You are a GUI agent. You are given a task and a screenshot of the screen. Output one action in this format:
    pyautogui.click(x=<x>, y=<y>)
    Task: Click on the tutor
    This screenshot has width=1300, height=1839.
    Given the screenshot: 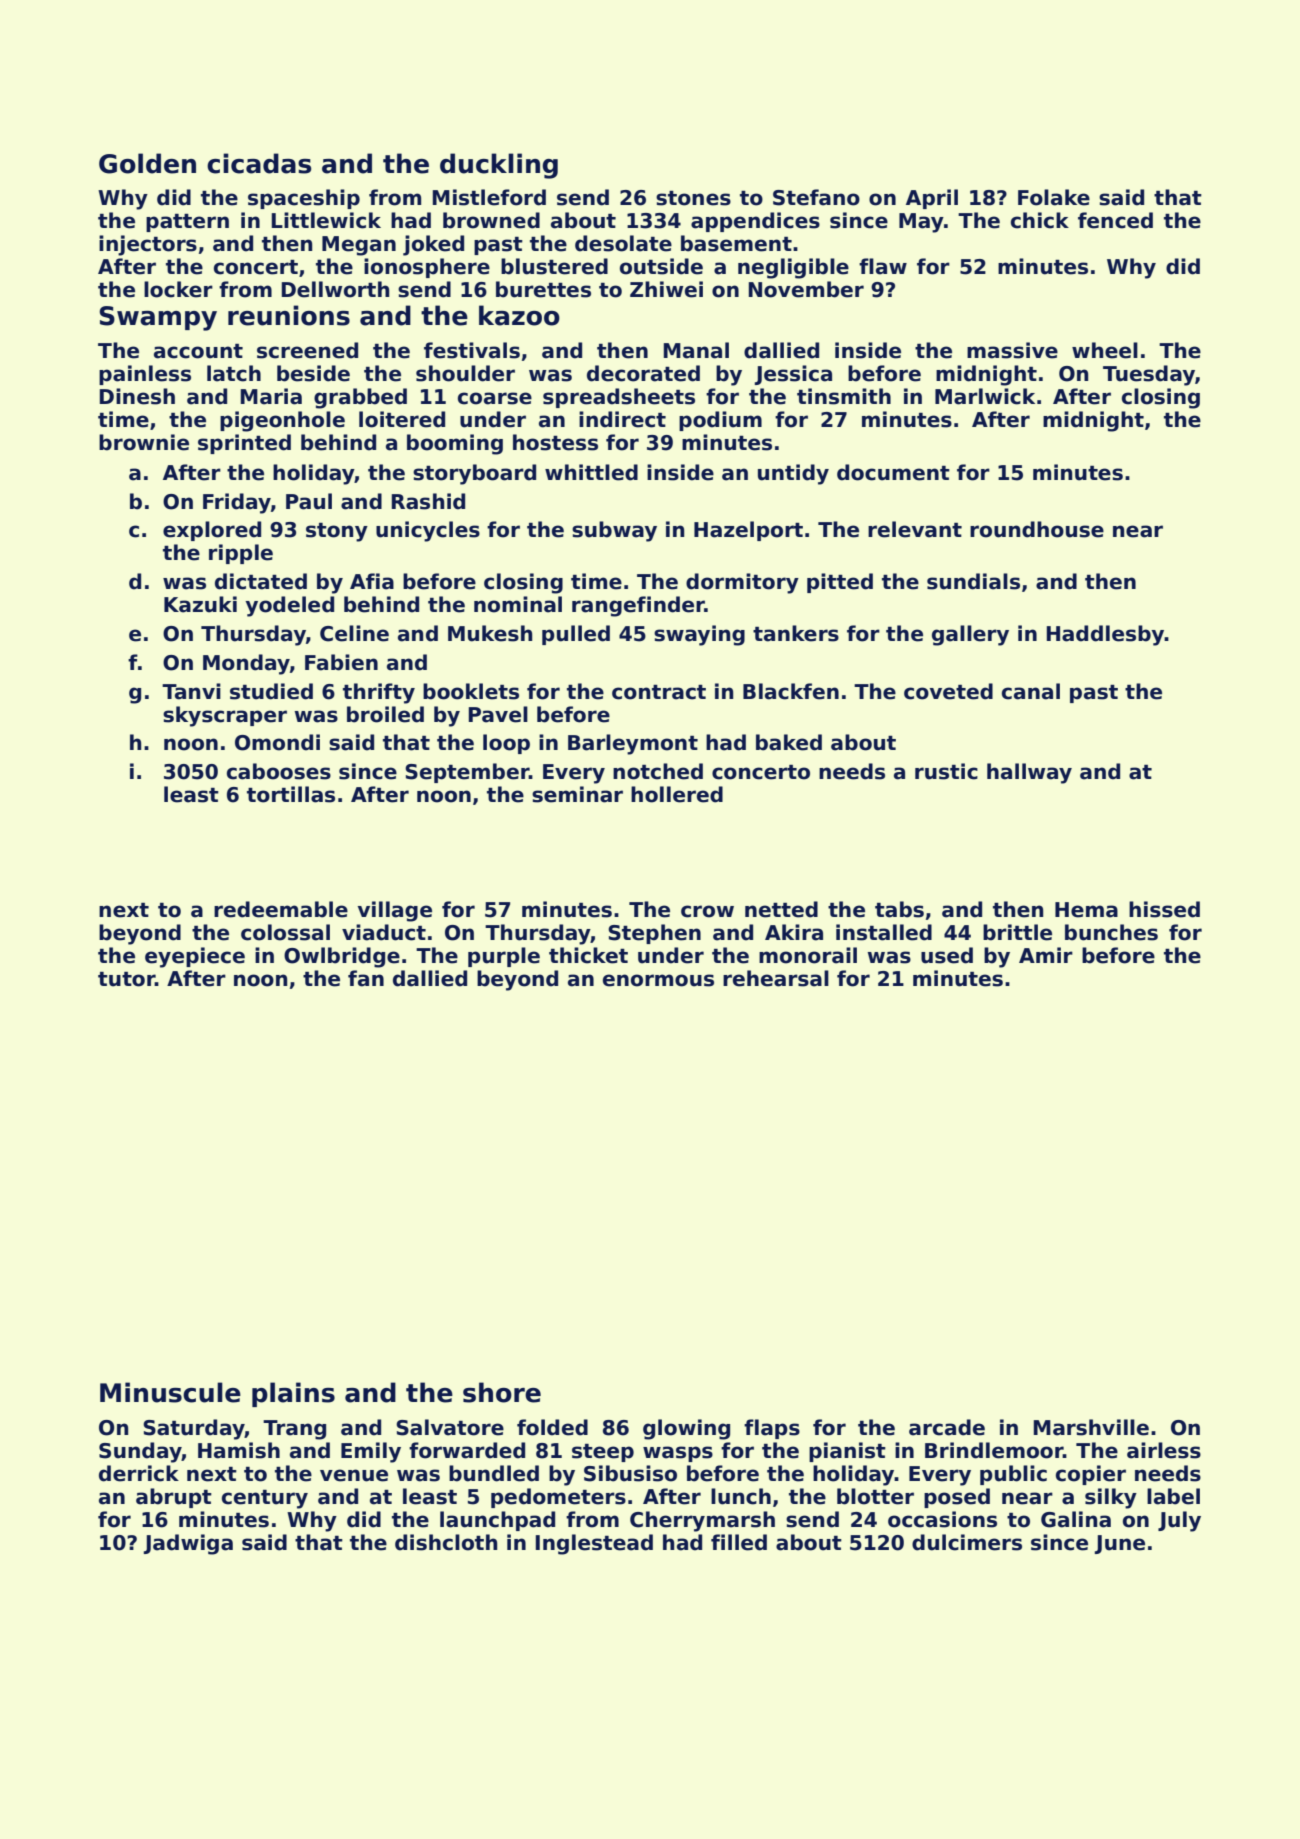 What is the action you would take?
    pyautogui.click(x=126, y=979)
